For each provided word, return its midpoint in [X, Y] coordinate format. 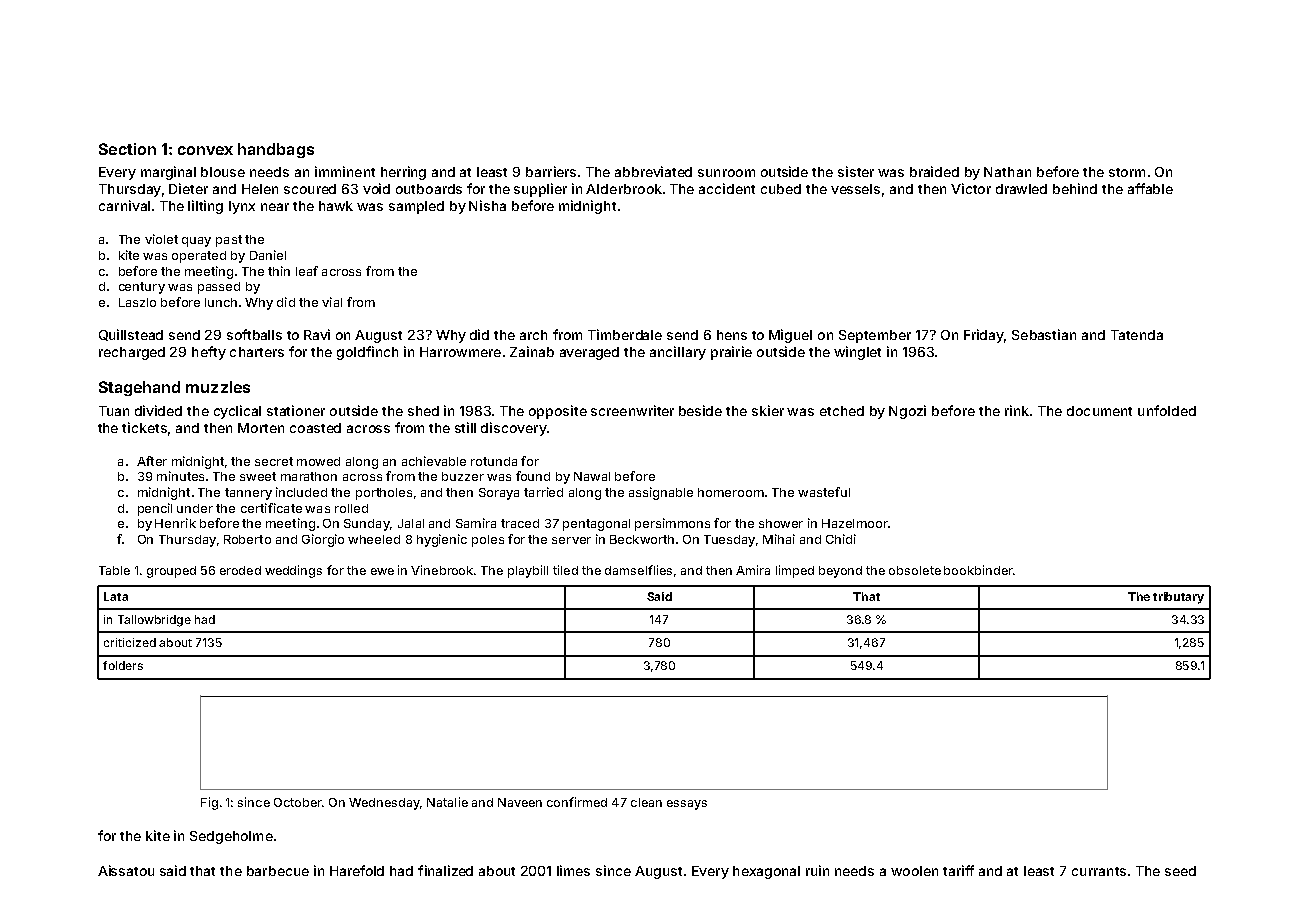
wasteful [824, 492]
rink [1017, 410]
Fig [209, 803]
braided [934, 171]
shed [423, 411]
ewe [382, 571]
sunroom [726, 173]
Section [127, 149]
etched [842, 411]
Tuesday [729, 541]
